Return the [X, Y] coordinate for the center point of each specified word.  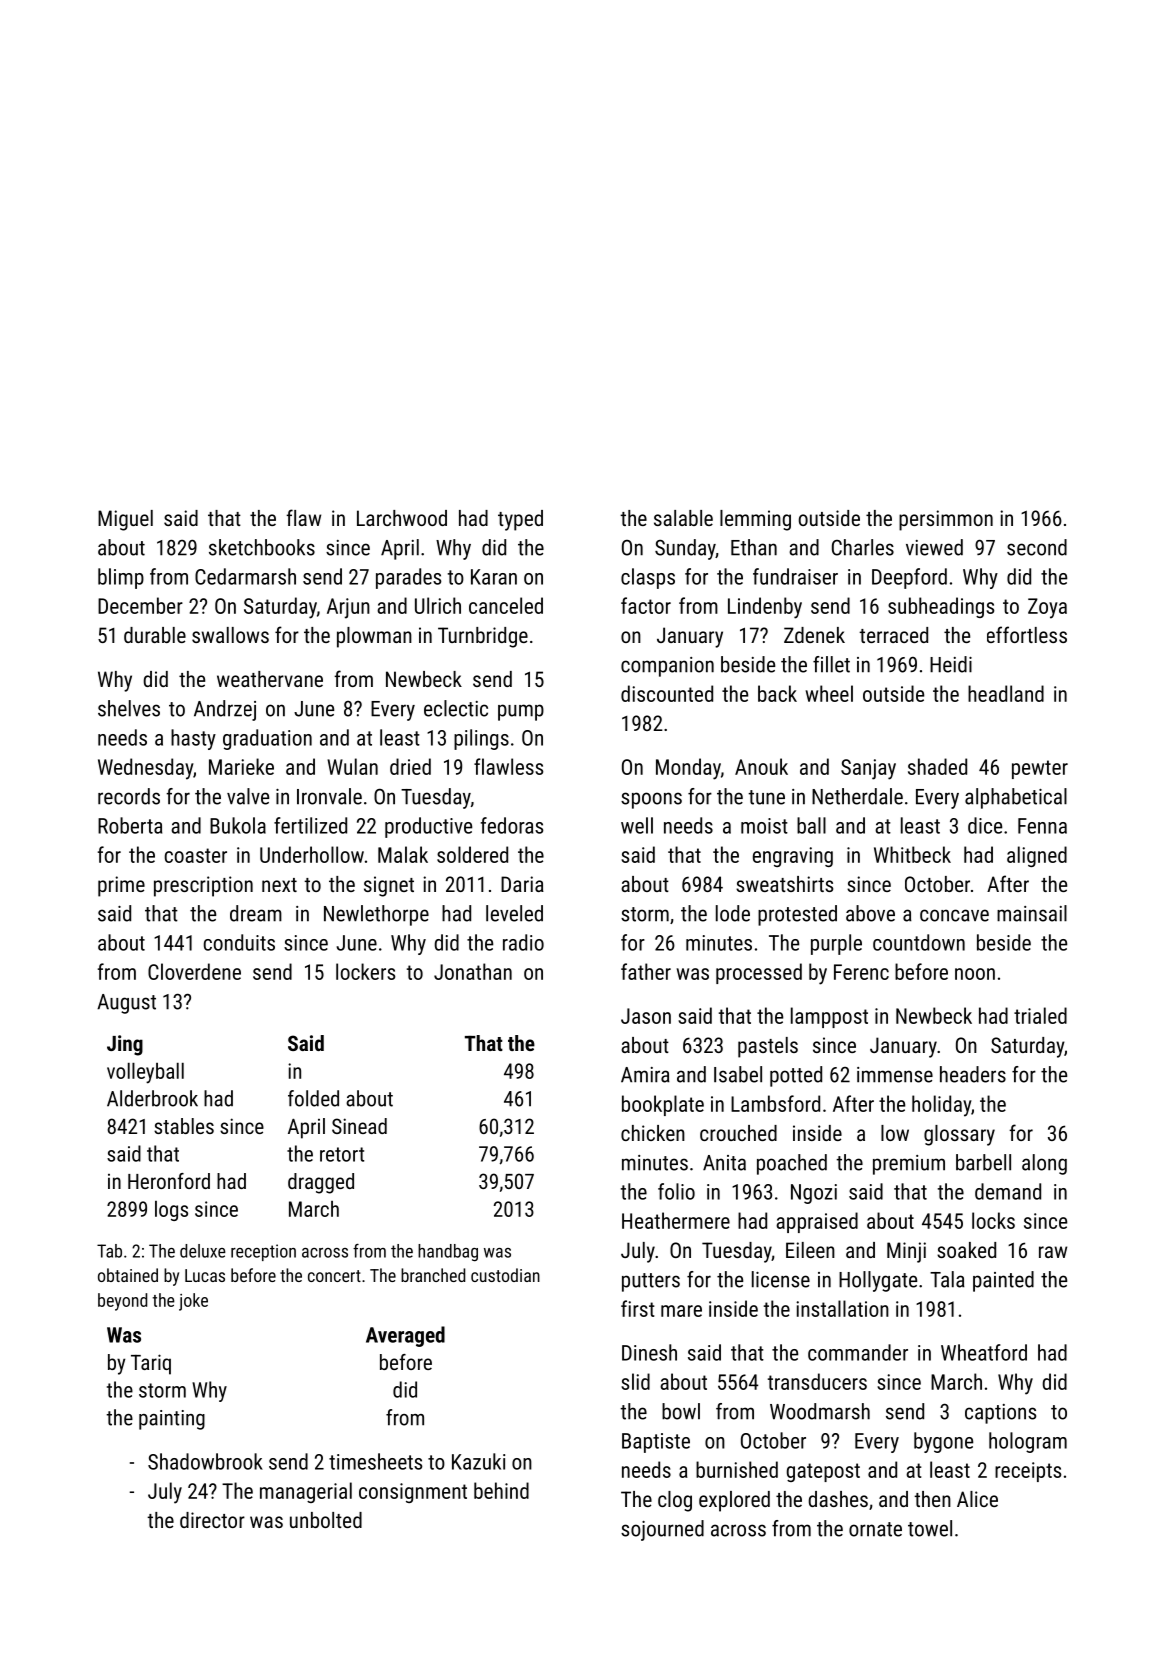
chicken [653, 1133]
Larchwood [402, 518]
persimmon [946, 520]
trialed [1040, 1015]
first [638, 1308]
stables [184, 1126]
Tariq [151, 1364]
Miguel [125, 520]
